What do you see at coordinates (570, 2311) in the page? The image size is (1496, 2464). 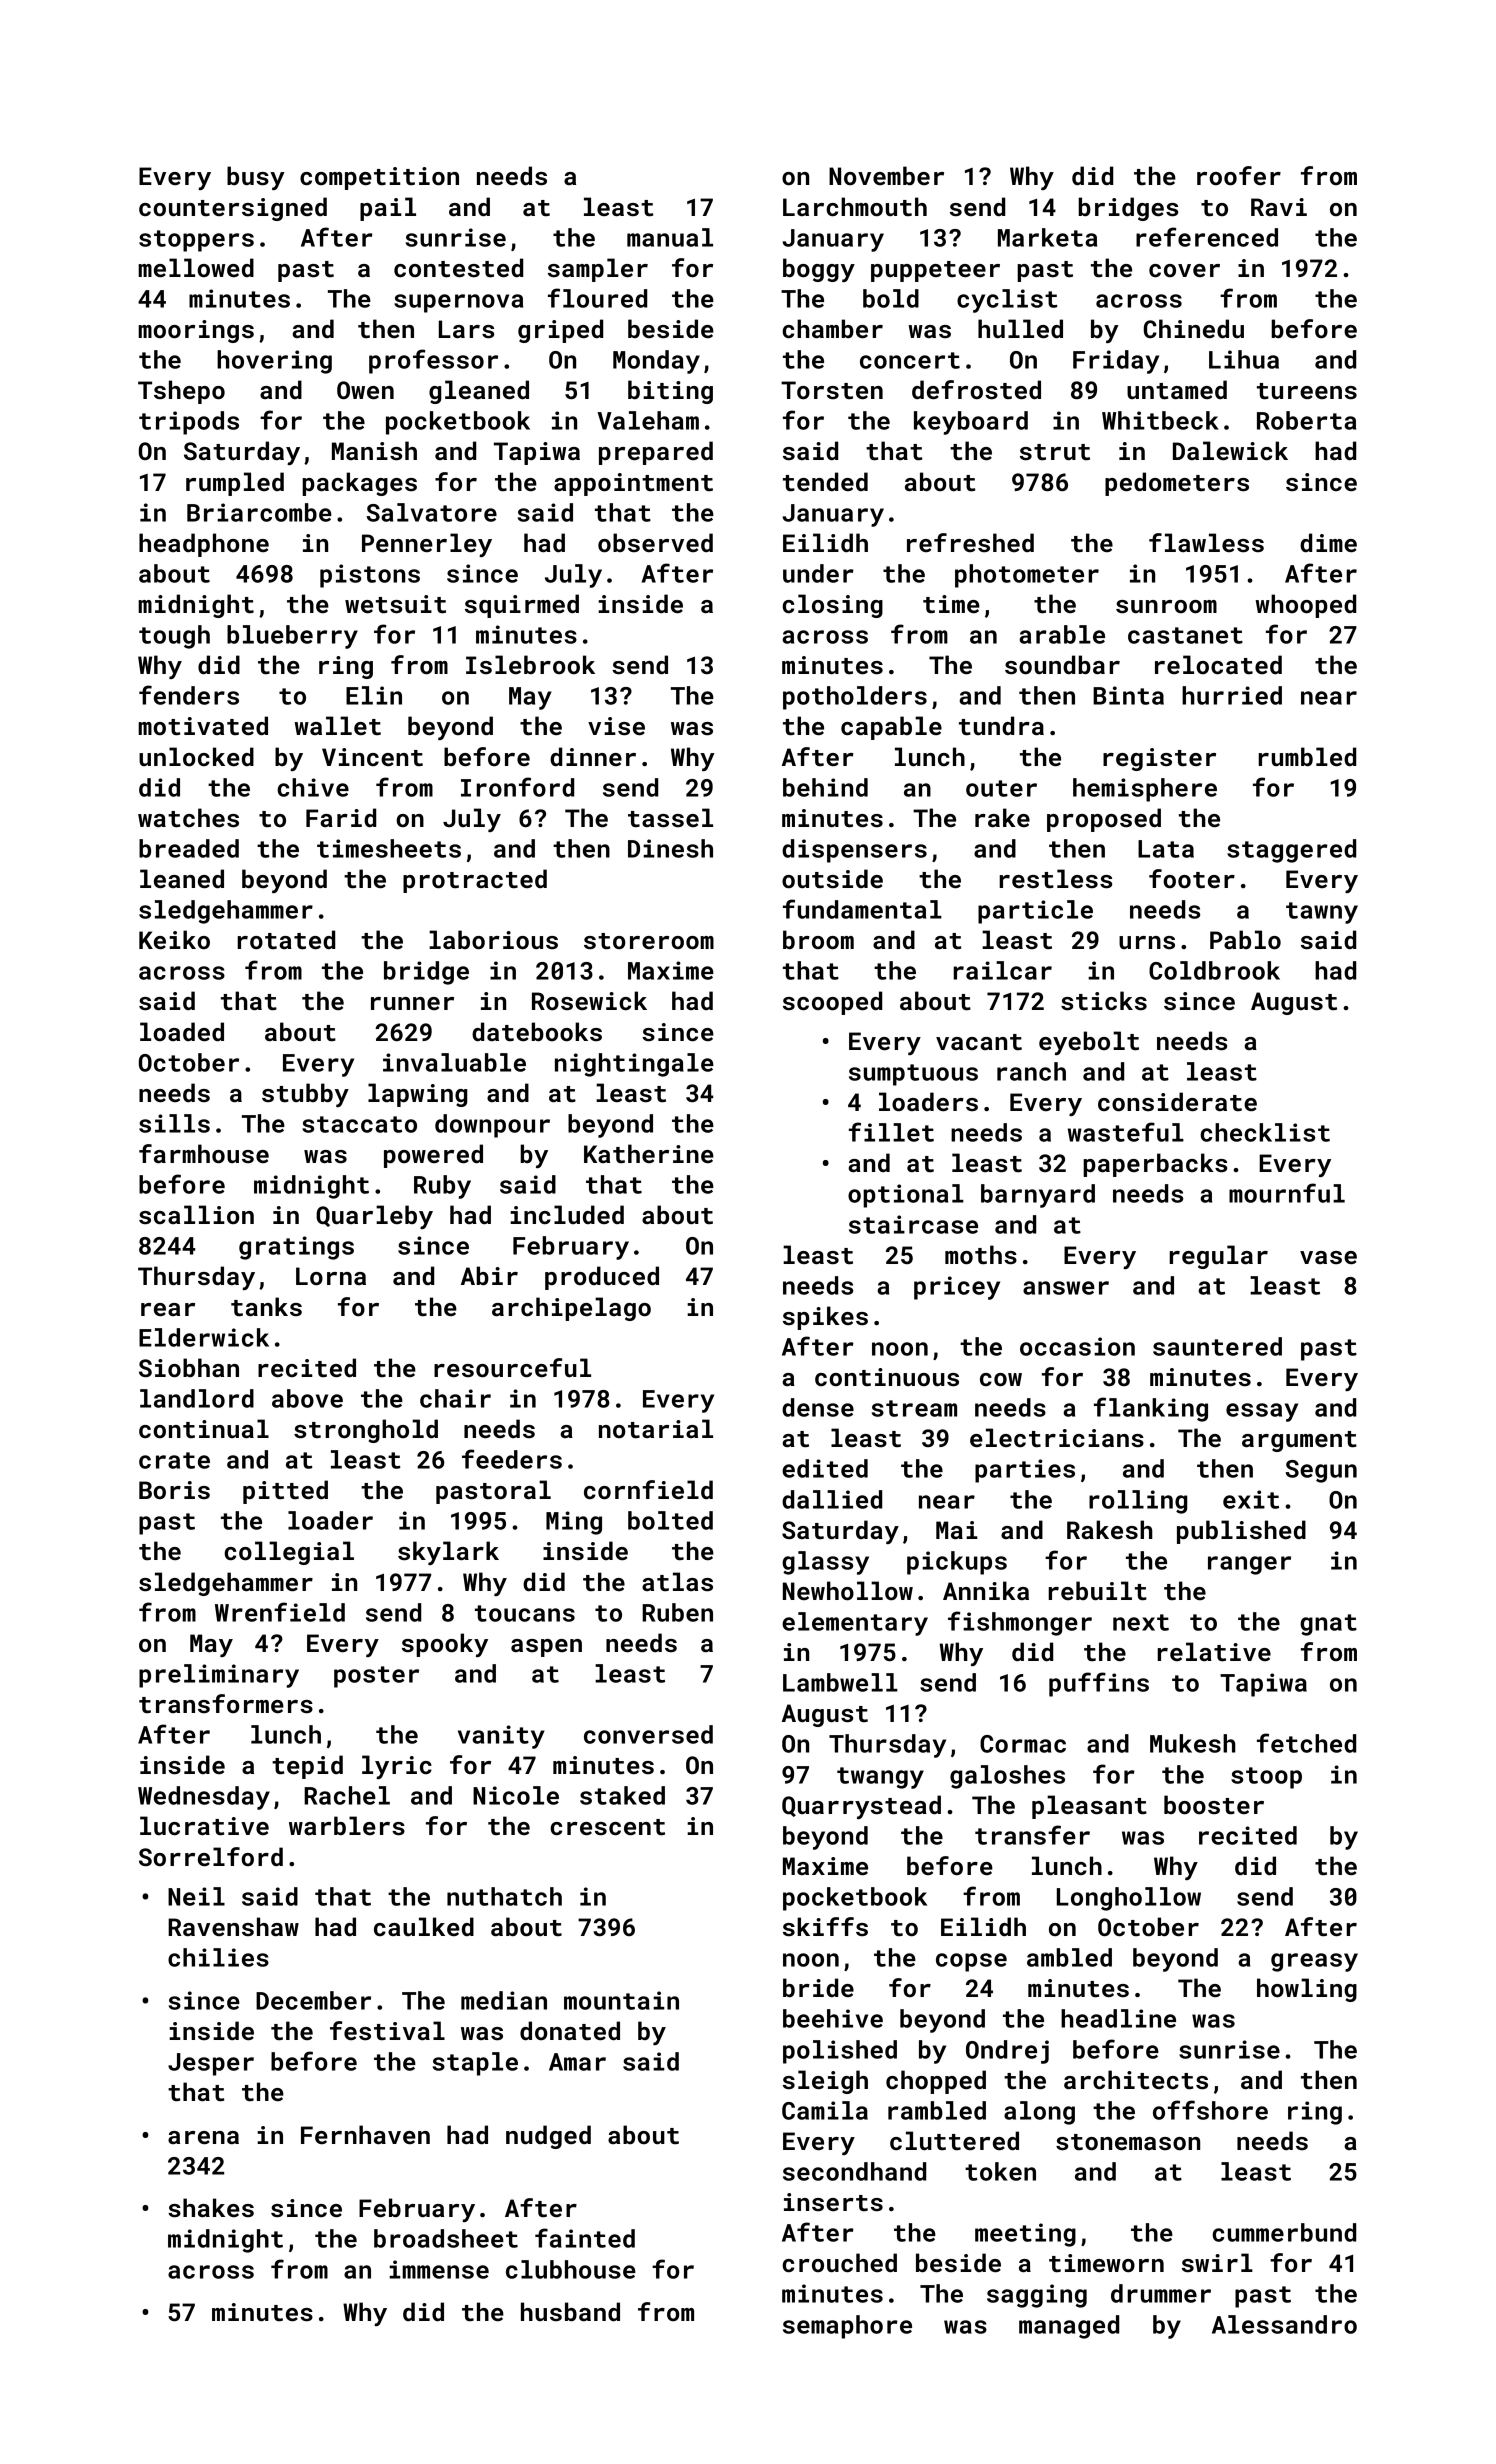 I see `husband` at bounding box center [570, 2311].
